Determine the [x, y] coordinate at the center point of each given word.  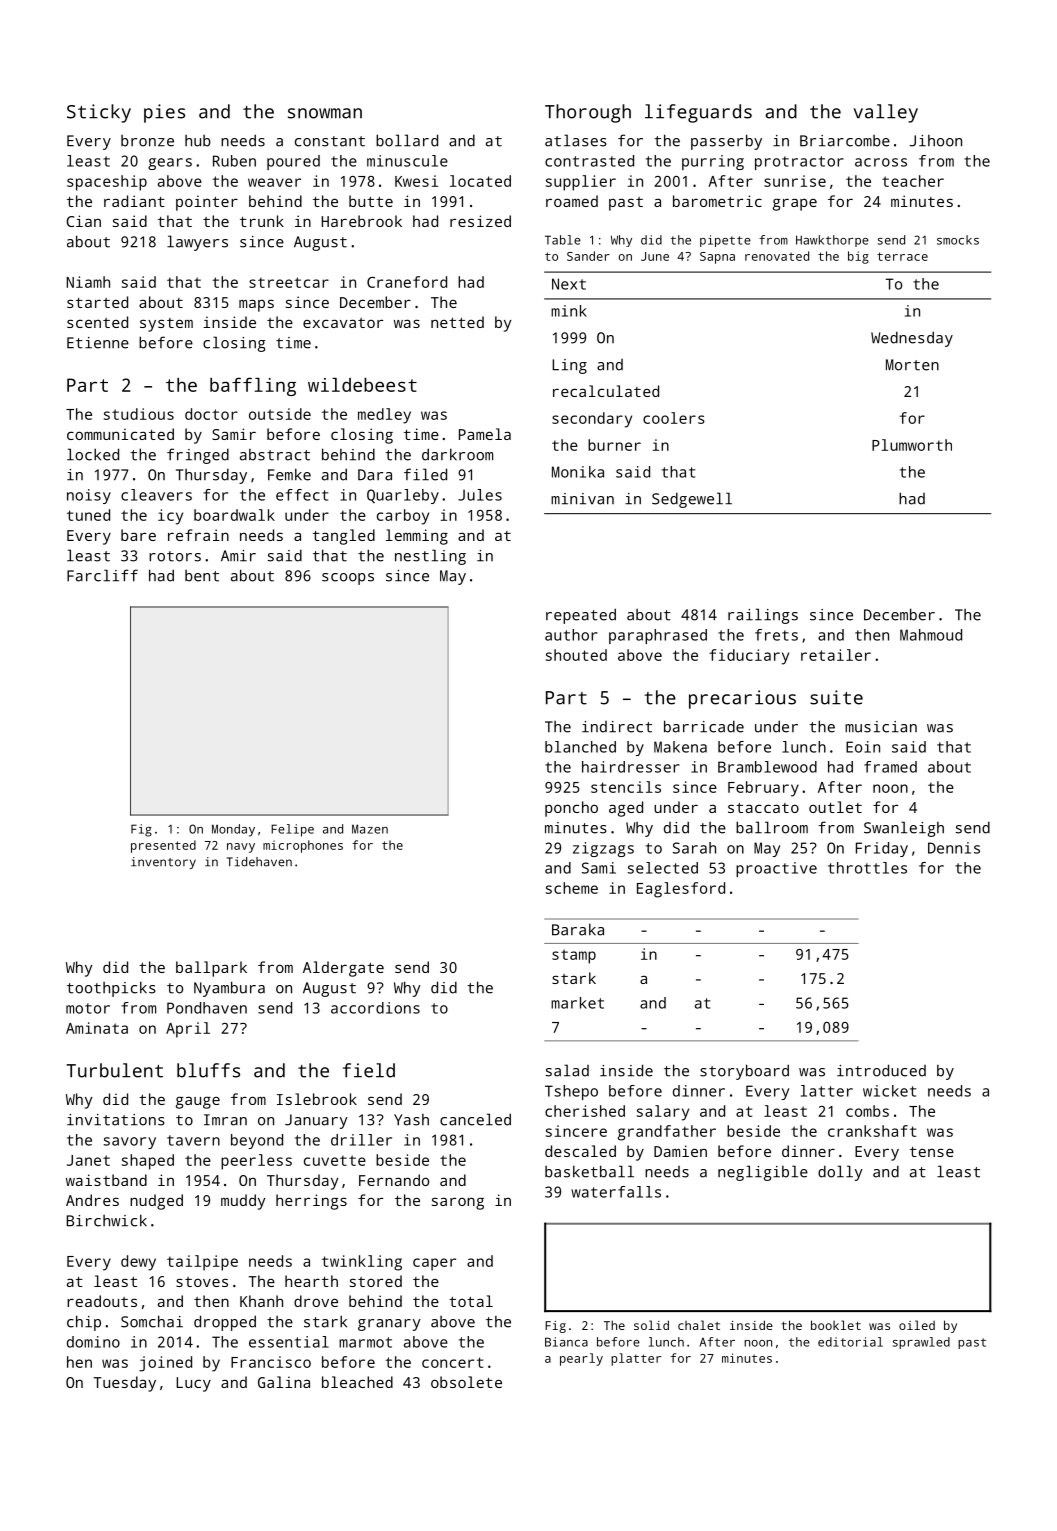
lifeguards [698, 113]
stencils [626, 787]
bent [202, 576]
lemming [417, 537]
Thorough [588, 113]
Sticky [99, 113]
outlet [835, 807]
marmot [365, 1342]
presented [163, 846]
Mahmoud [931, 635]
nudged [156, 1202]
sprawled [921, 1343]
